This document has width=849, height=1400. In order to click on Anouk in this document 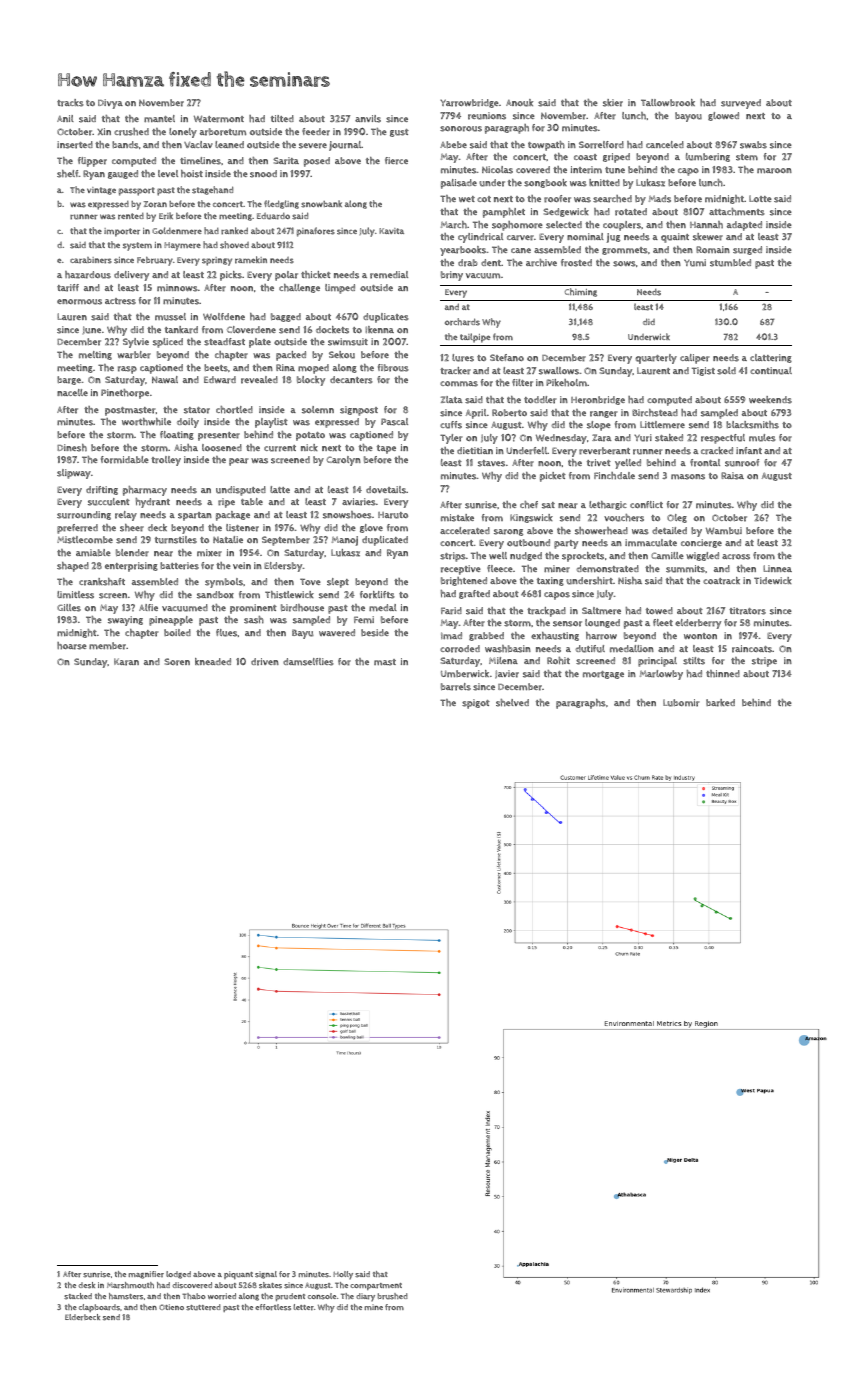, I will do `click(519, 103)`.
